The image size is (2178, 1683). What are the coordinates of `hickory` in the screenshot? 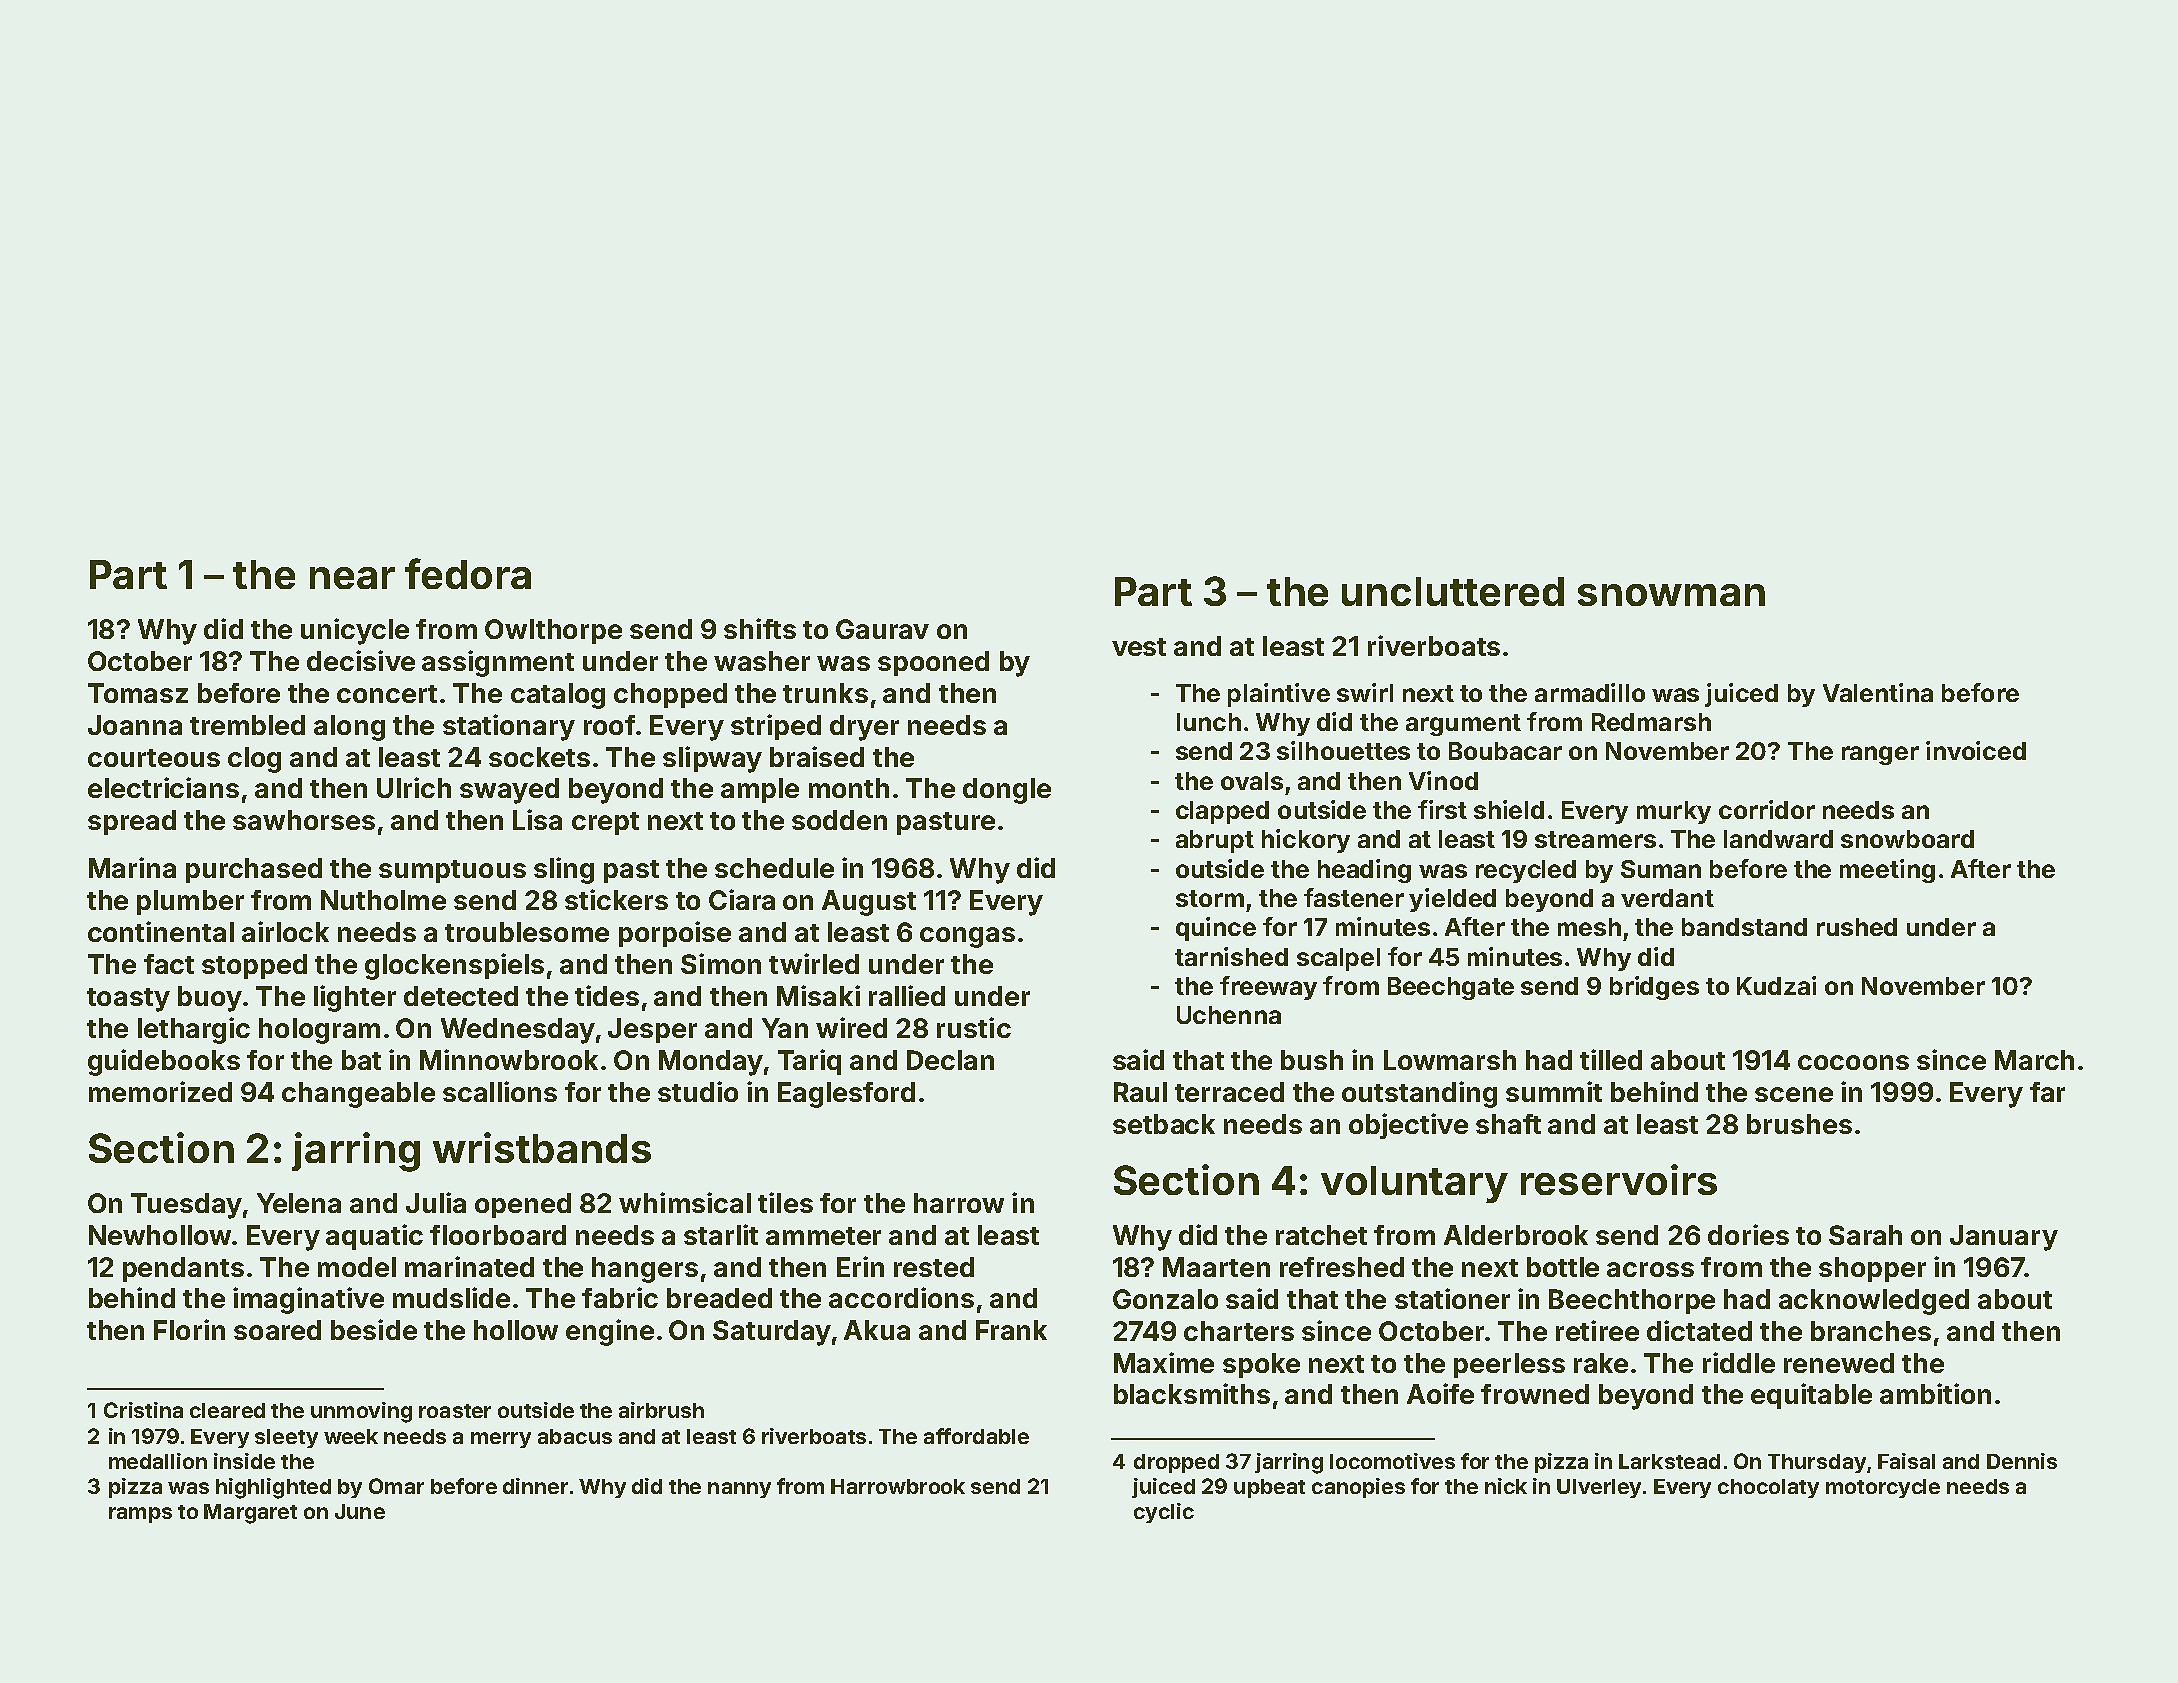 It's located at (1306, 841).
